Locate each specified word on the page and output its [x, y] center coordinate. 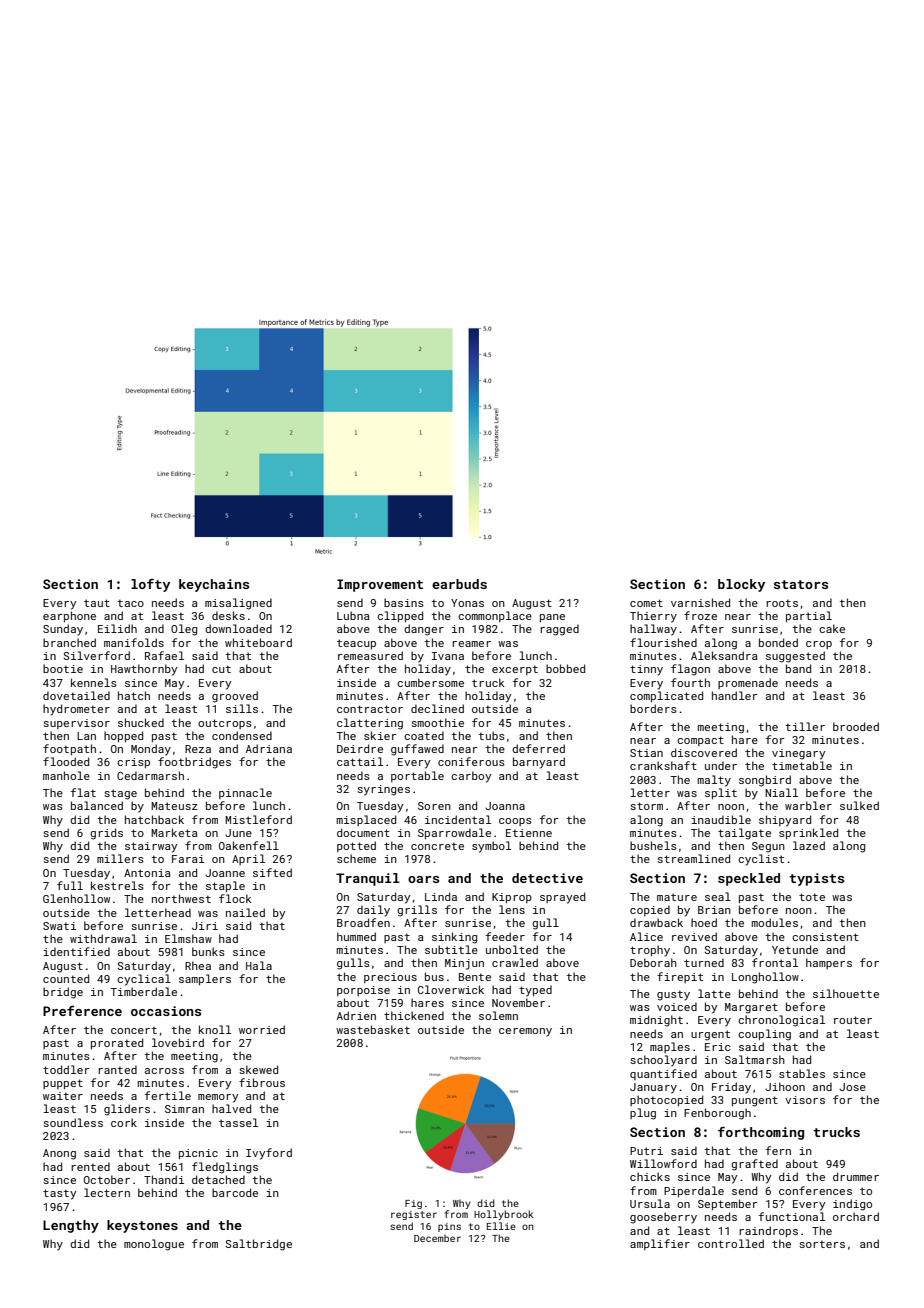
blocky [741, 585]
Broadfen [363, 922]
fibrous [262, 1082]
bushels [653, 845]
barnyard [539, 763]
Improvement [380, 585]
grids [106, 834]
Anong [59, 1154]
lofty [150, 585]
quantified [663, 1074]
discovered [704, 752]
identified [76, 951]
